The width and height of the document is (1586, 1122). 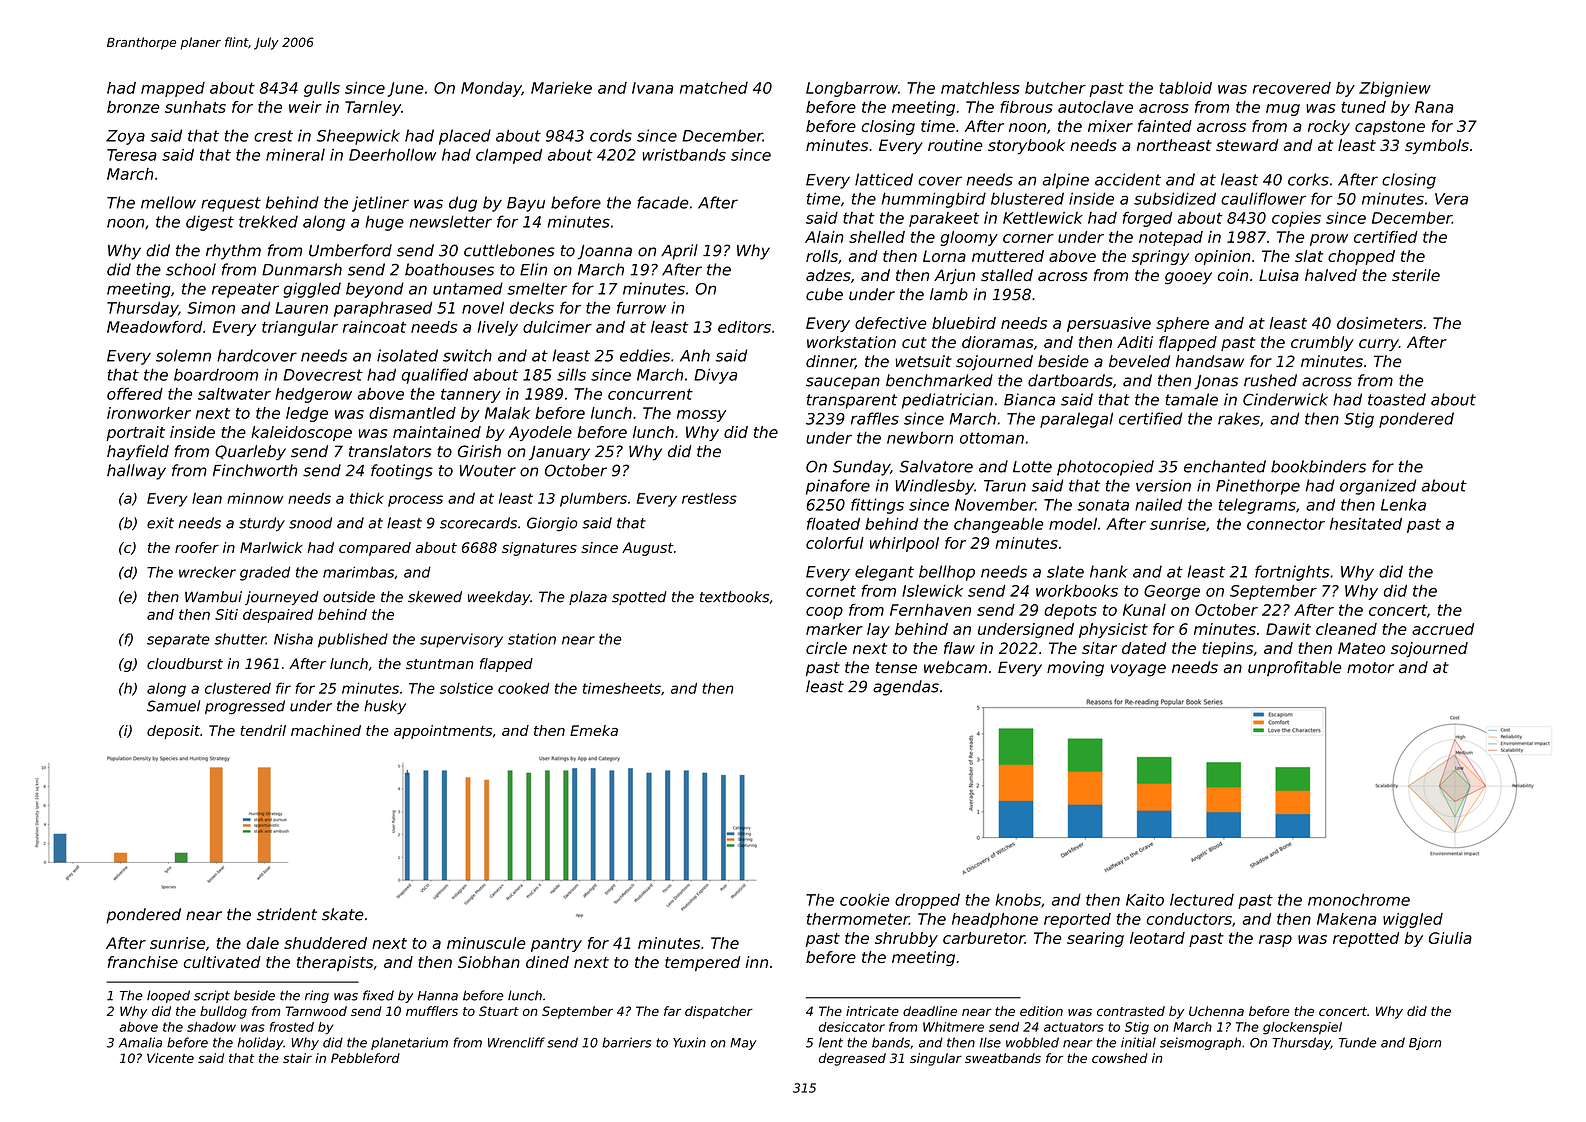 What do you see at coordinates (1329, 240) in the document?
I see `prow` at bounding box center [1329, 240].
